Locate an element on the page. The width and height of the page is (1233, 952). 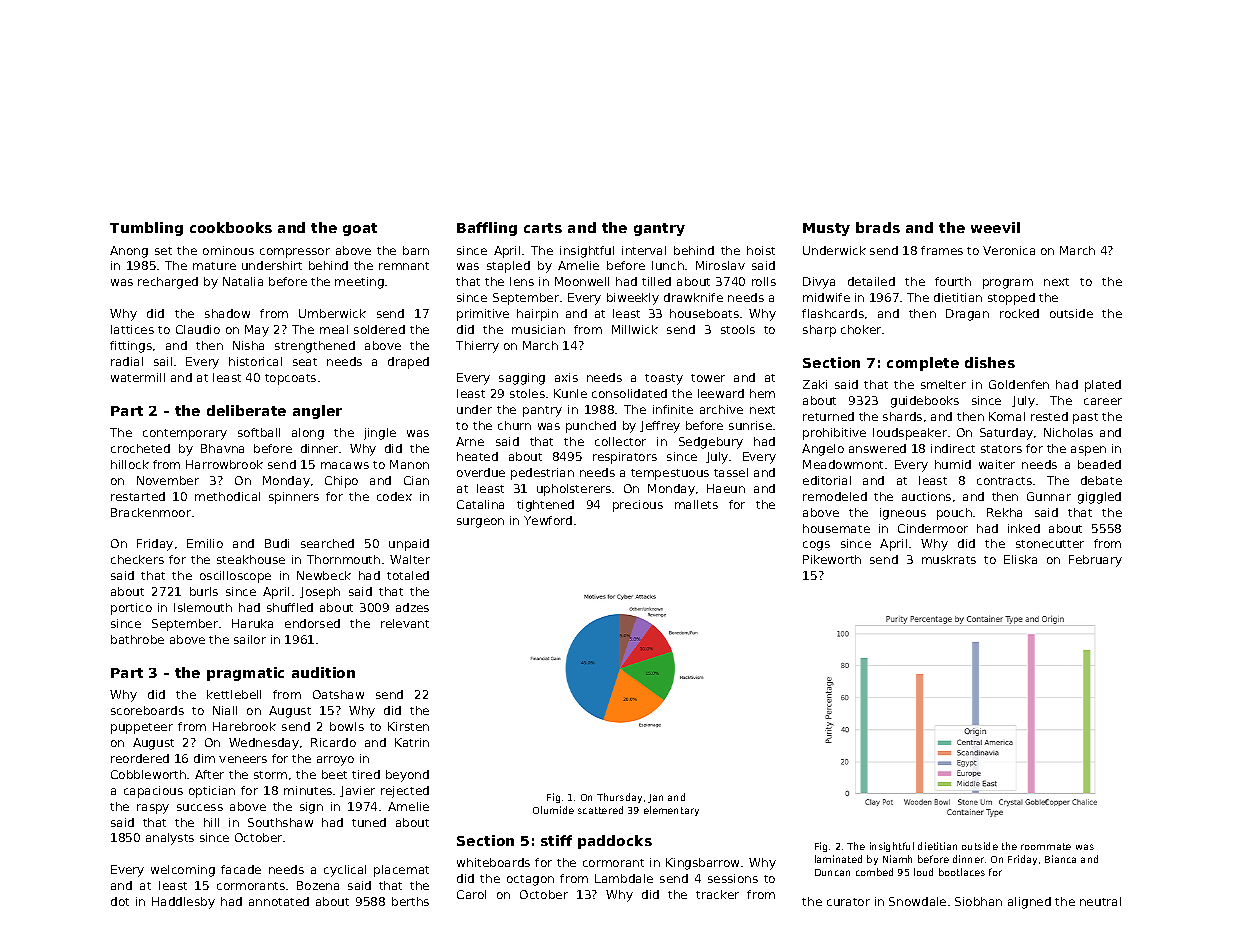
plated is located at coordinates (1103, 386).
